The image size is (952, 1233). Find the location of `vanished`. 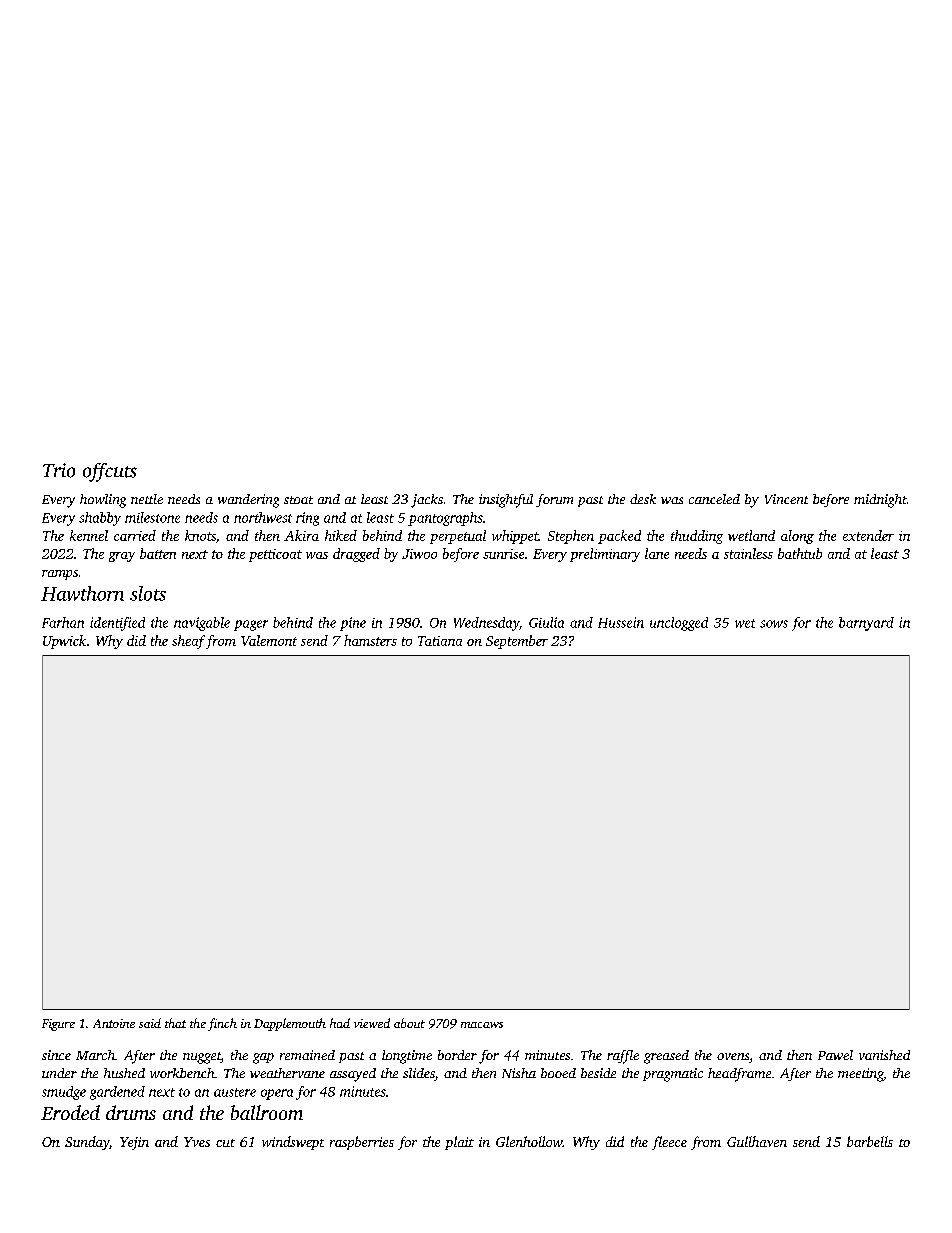

vanished is located at coordinates (884, 1055).
